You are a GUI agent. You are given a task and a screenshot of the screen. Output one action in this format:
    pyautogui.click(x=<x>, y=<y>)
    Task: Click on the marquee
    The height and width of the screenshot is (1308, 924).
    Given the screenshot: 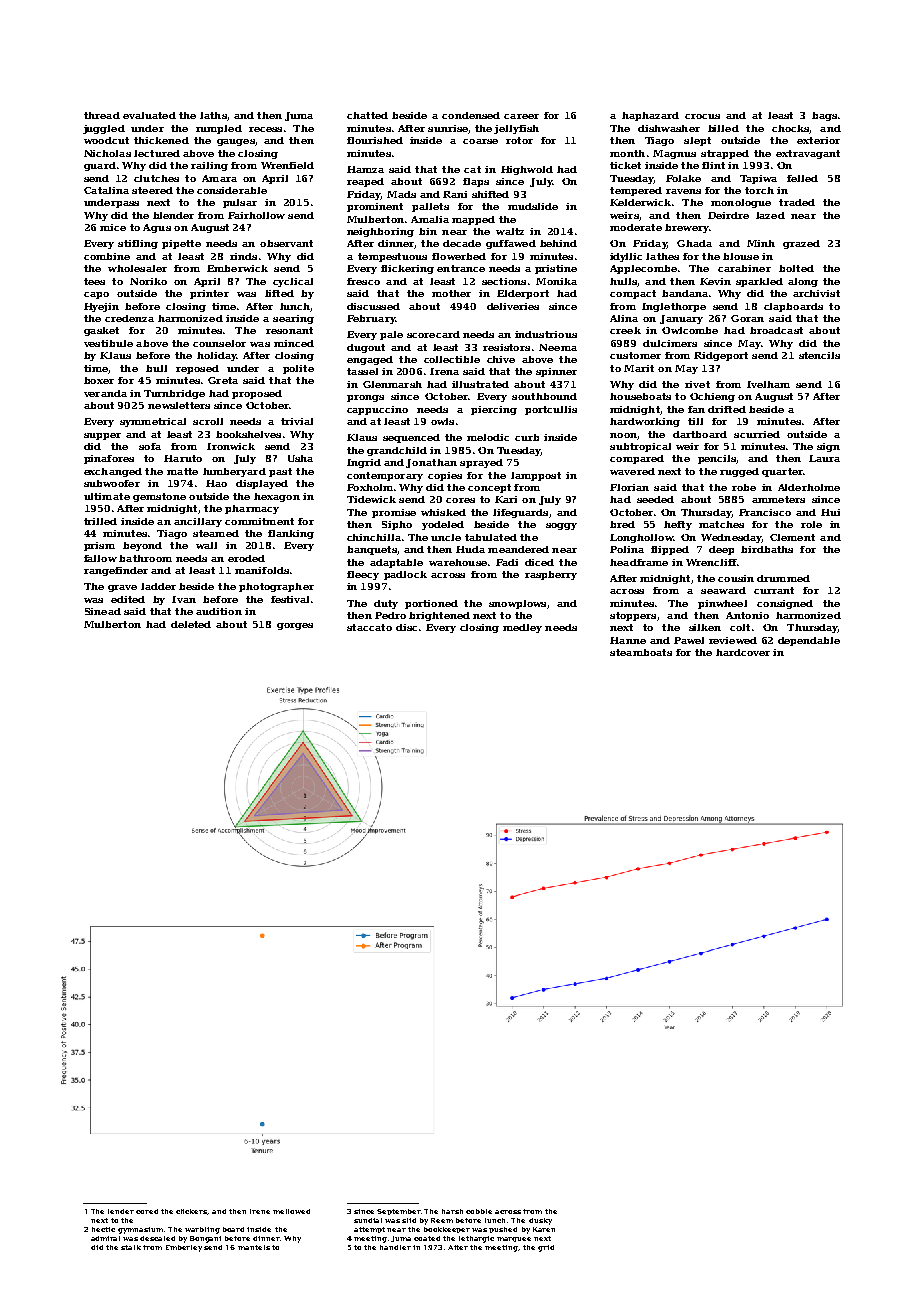 What is the action you would take?
    pyautogui.click(x=514, y=1239)
